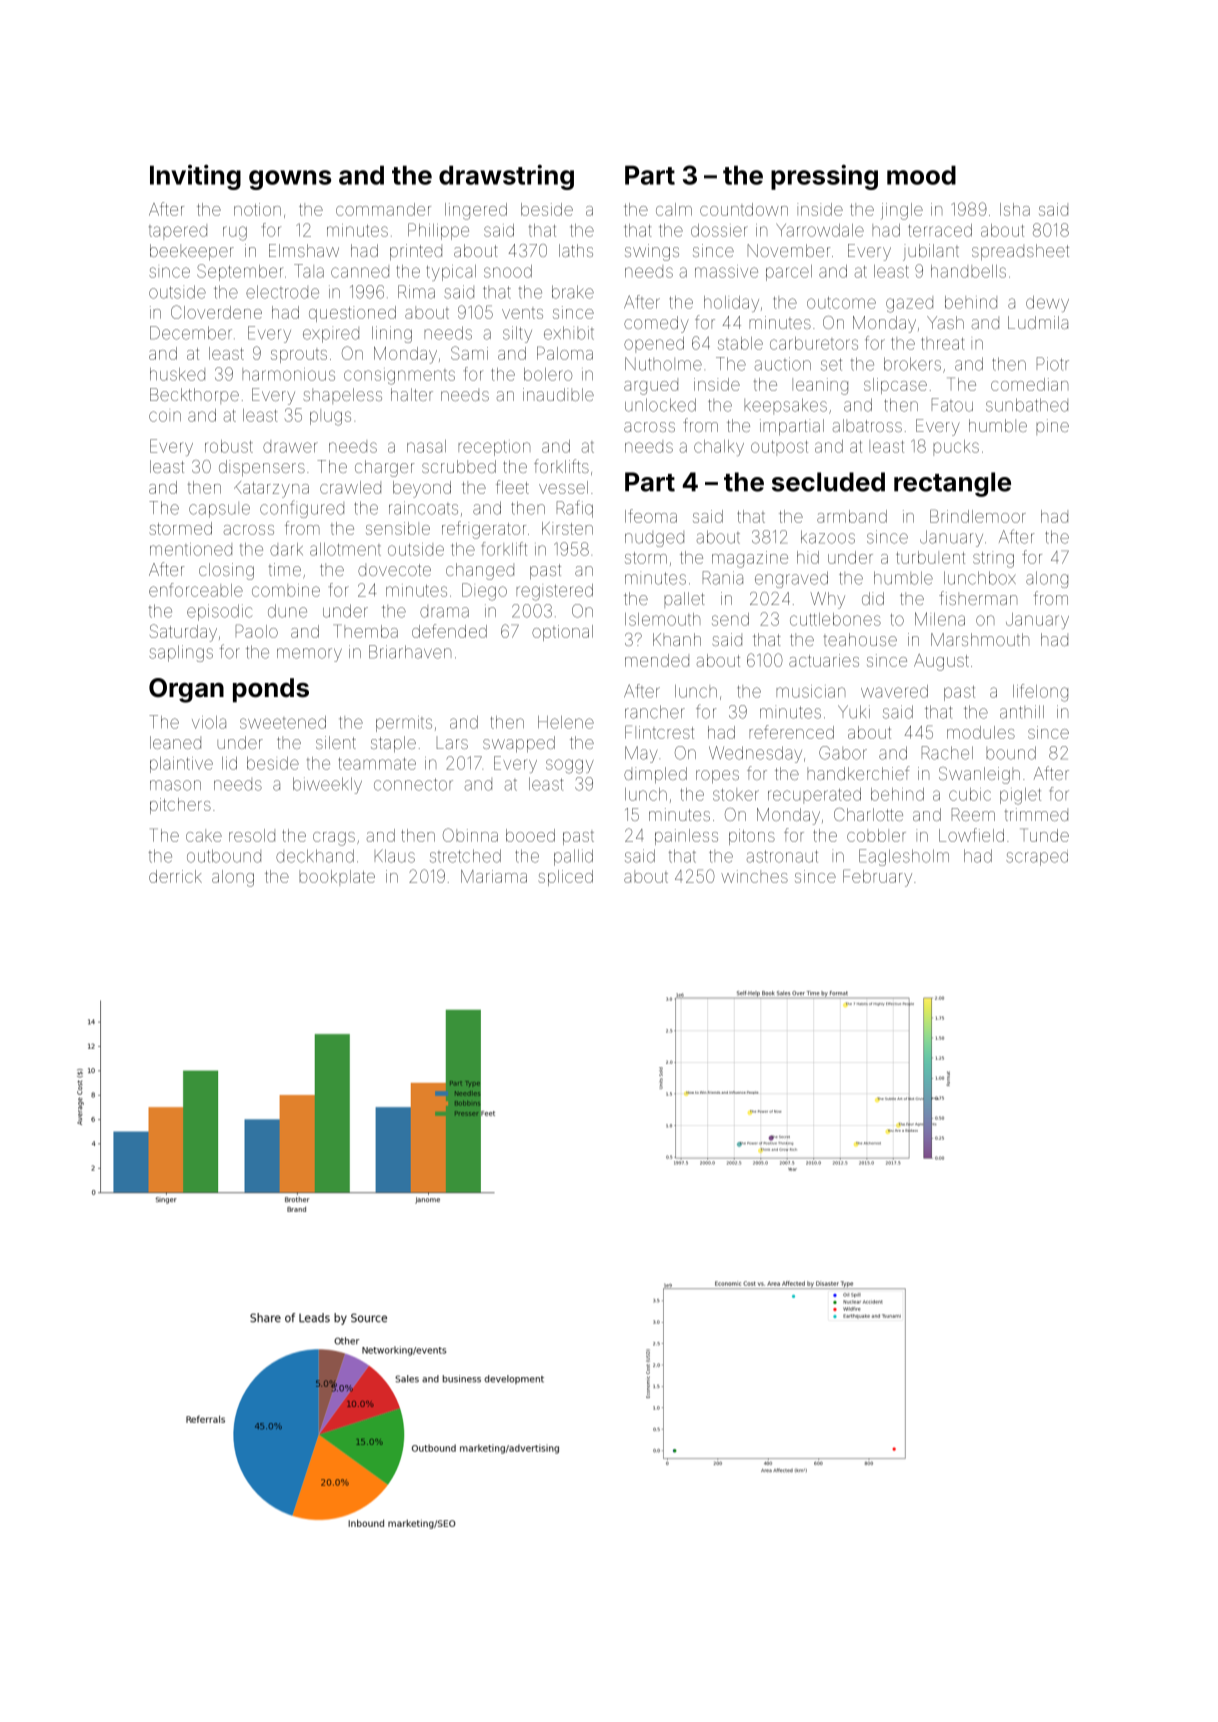 This screenshot has width=1218, height=1722. What do you see at coordinates (395, 856) in the screenshot?
I see `Klaus` at bounding box center [395, 856].
